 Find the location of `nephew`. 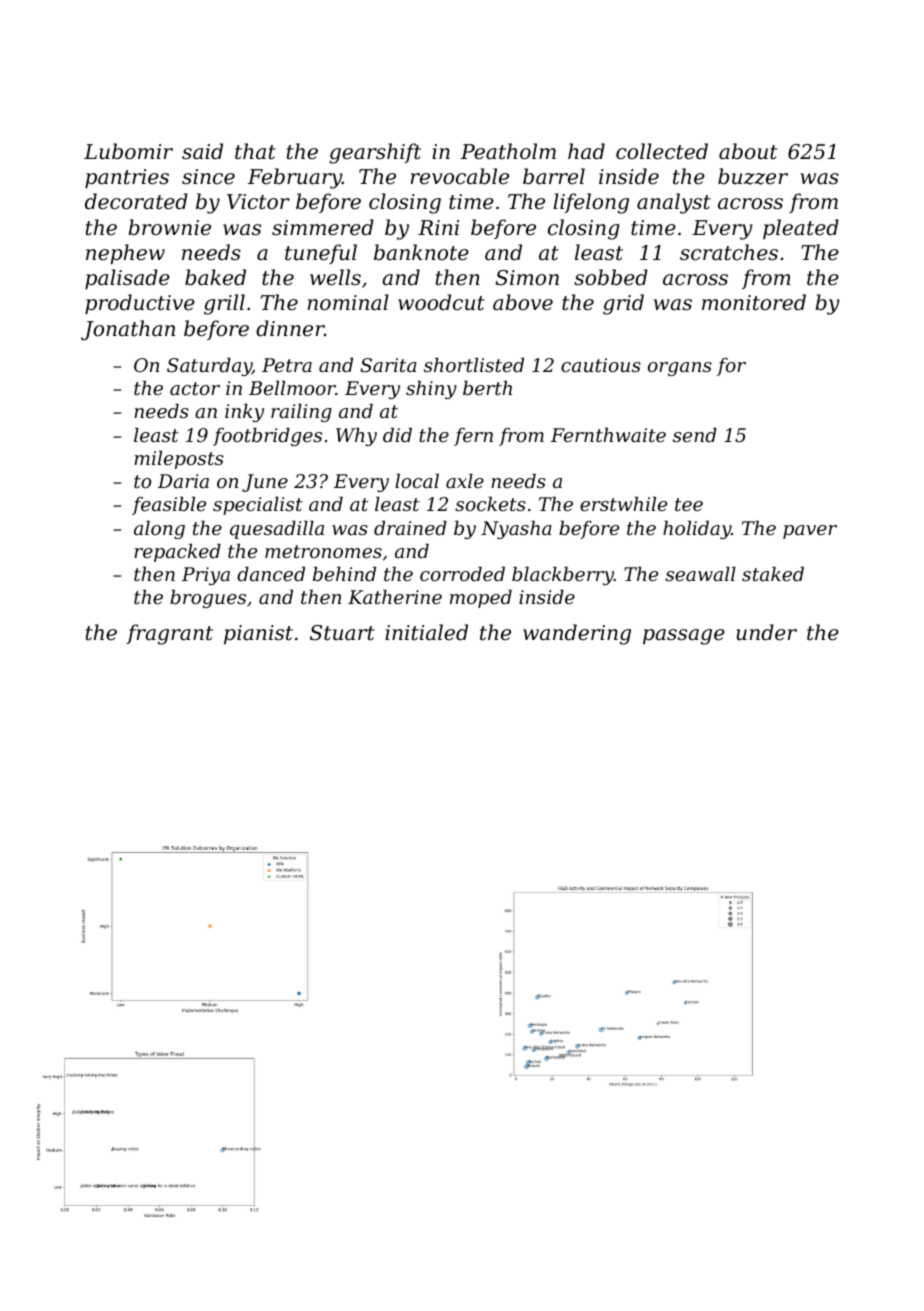

nephew is located at coordinates (125, 254).
